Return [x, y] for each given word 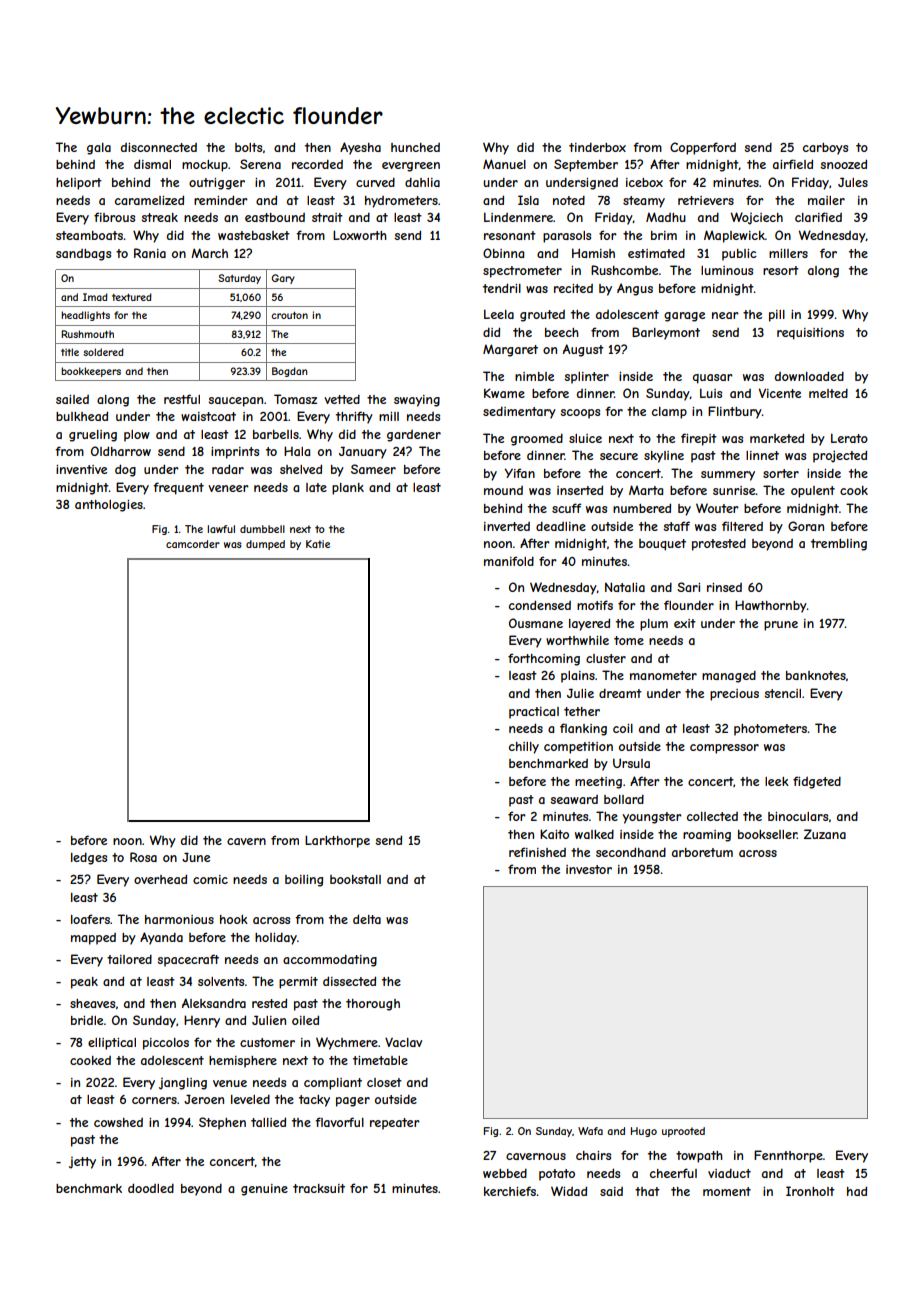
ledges [89, 859]
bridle [87, 1020]
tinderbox [597, 147]
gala [99, 149]
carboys [825, 149]
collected [712, 816]
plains [578, 677]
